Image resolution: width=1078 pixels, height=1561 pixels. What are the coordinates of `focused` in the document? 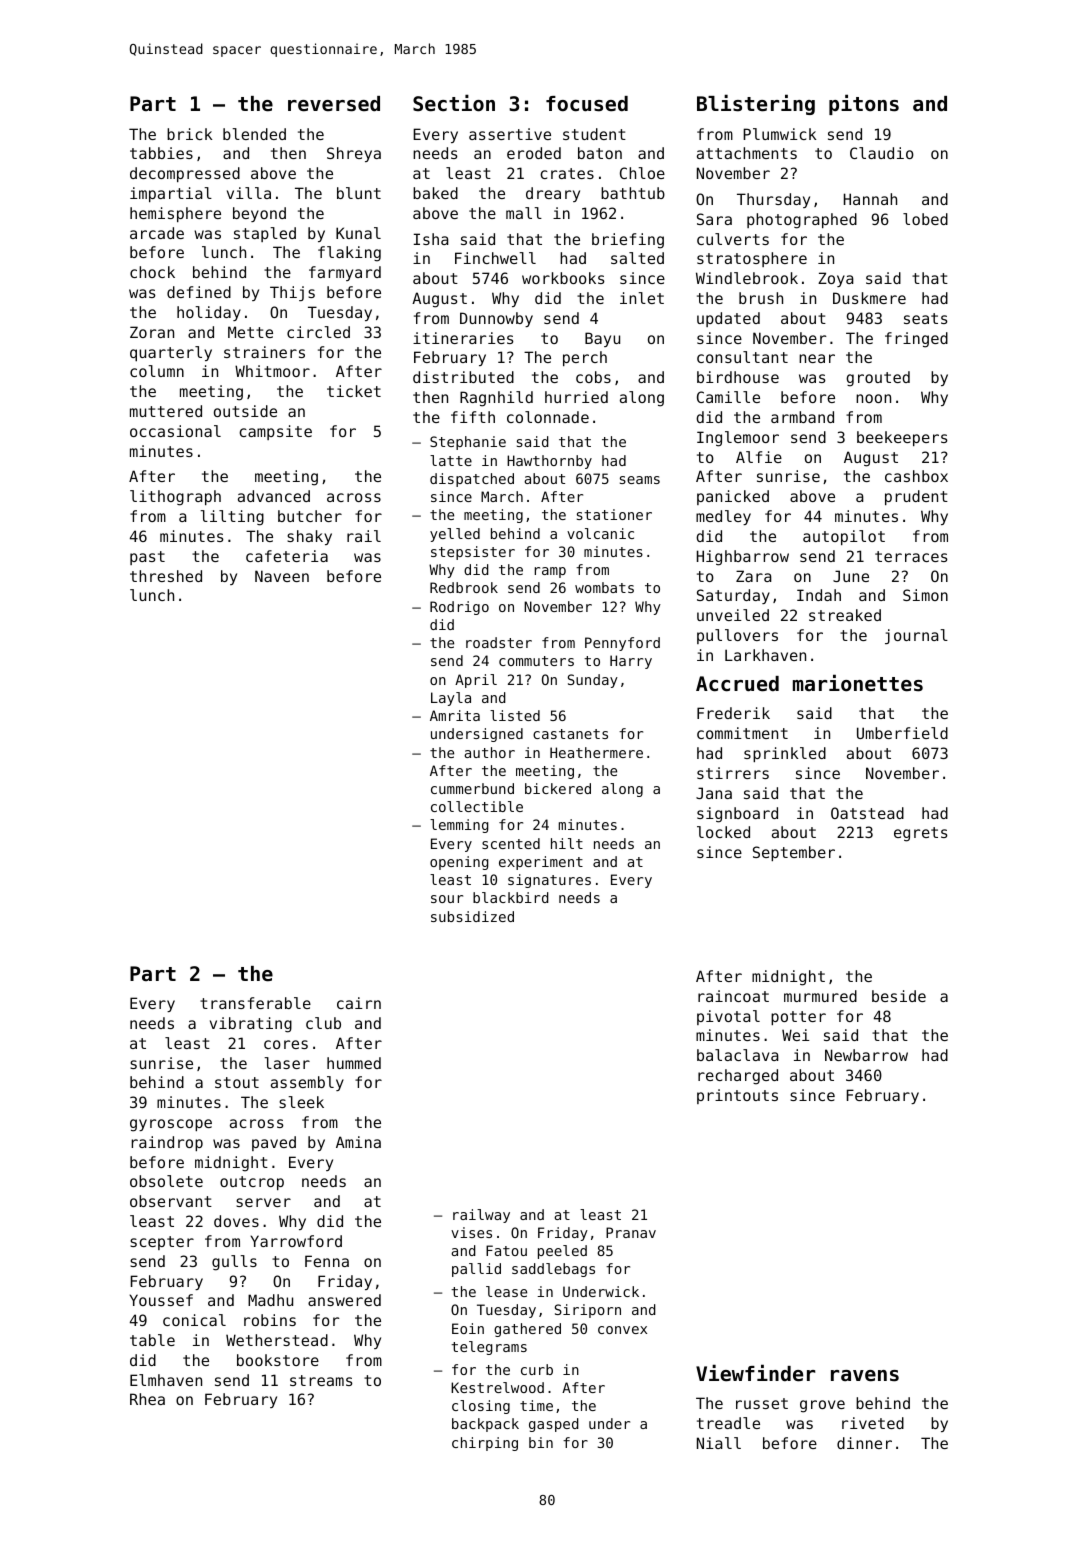 It's located at (587, 104).
